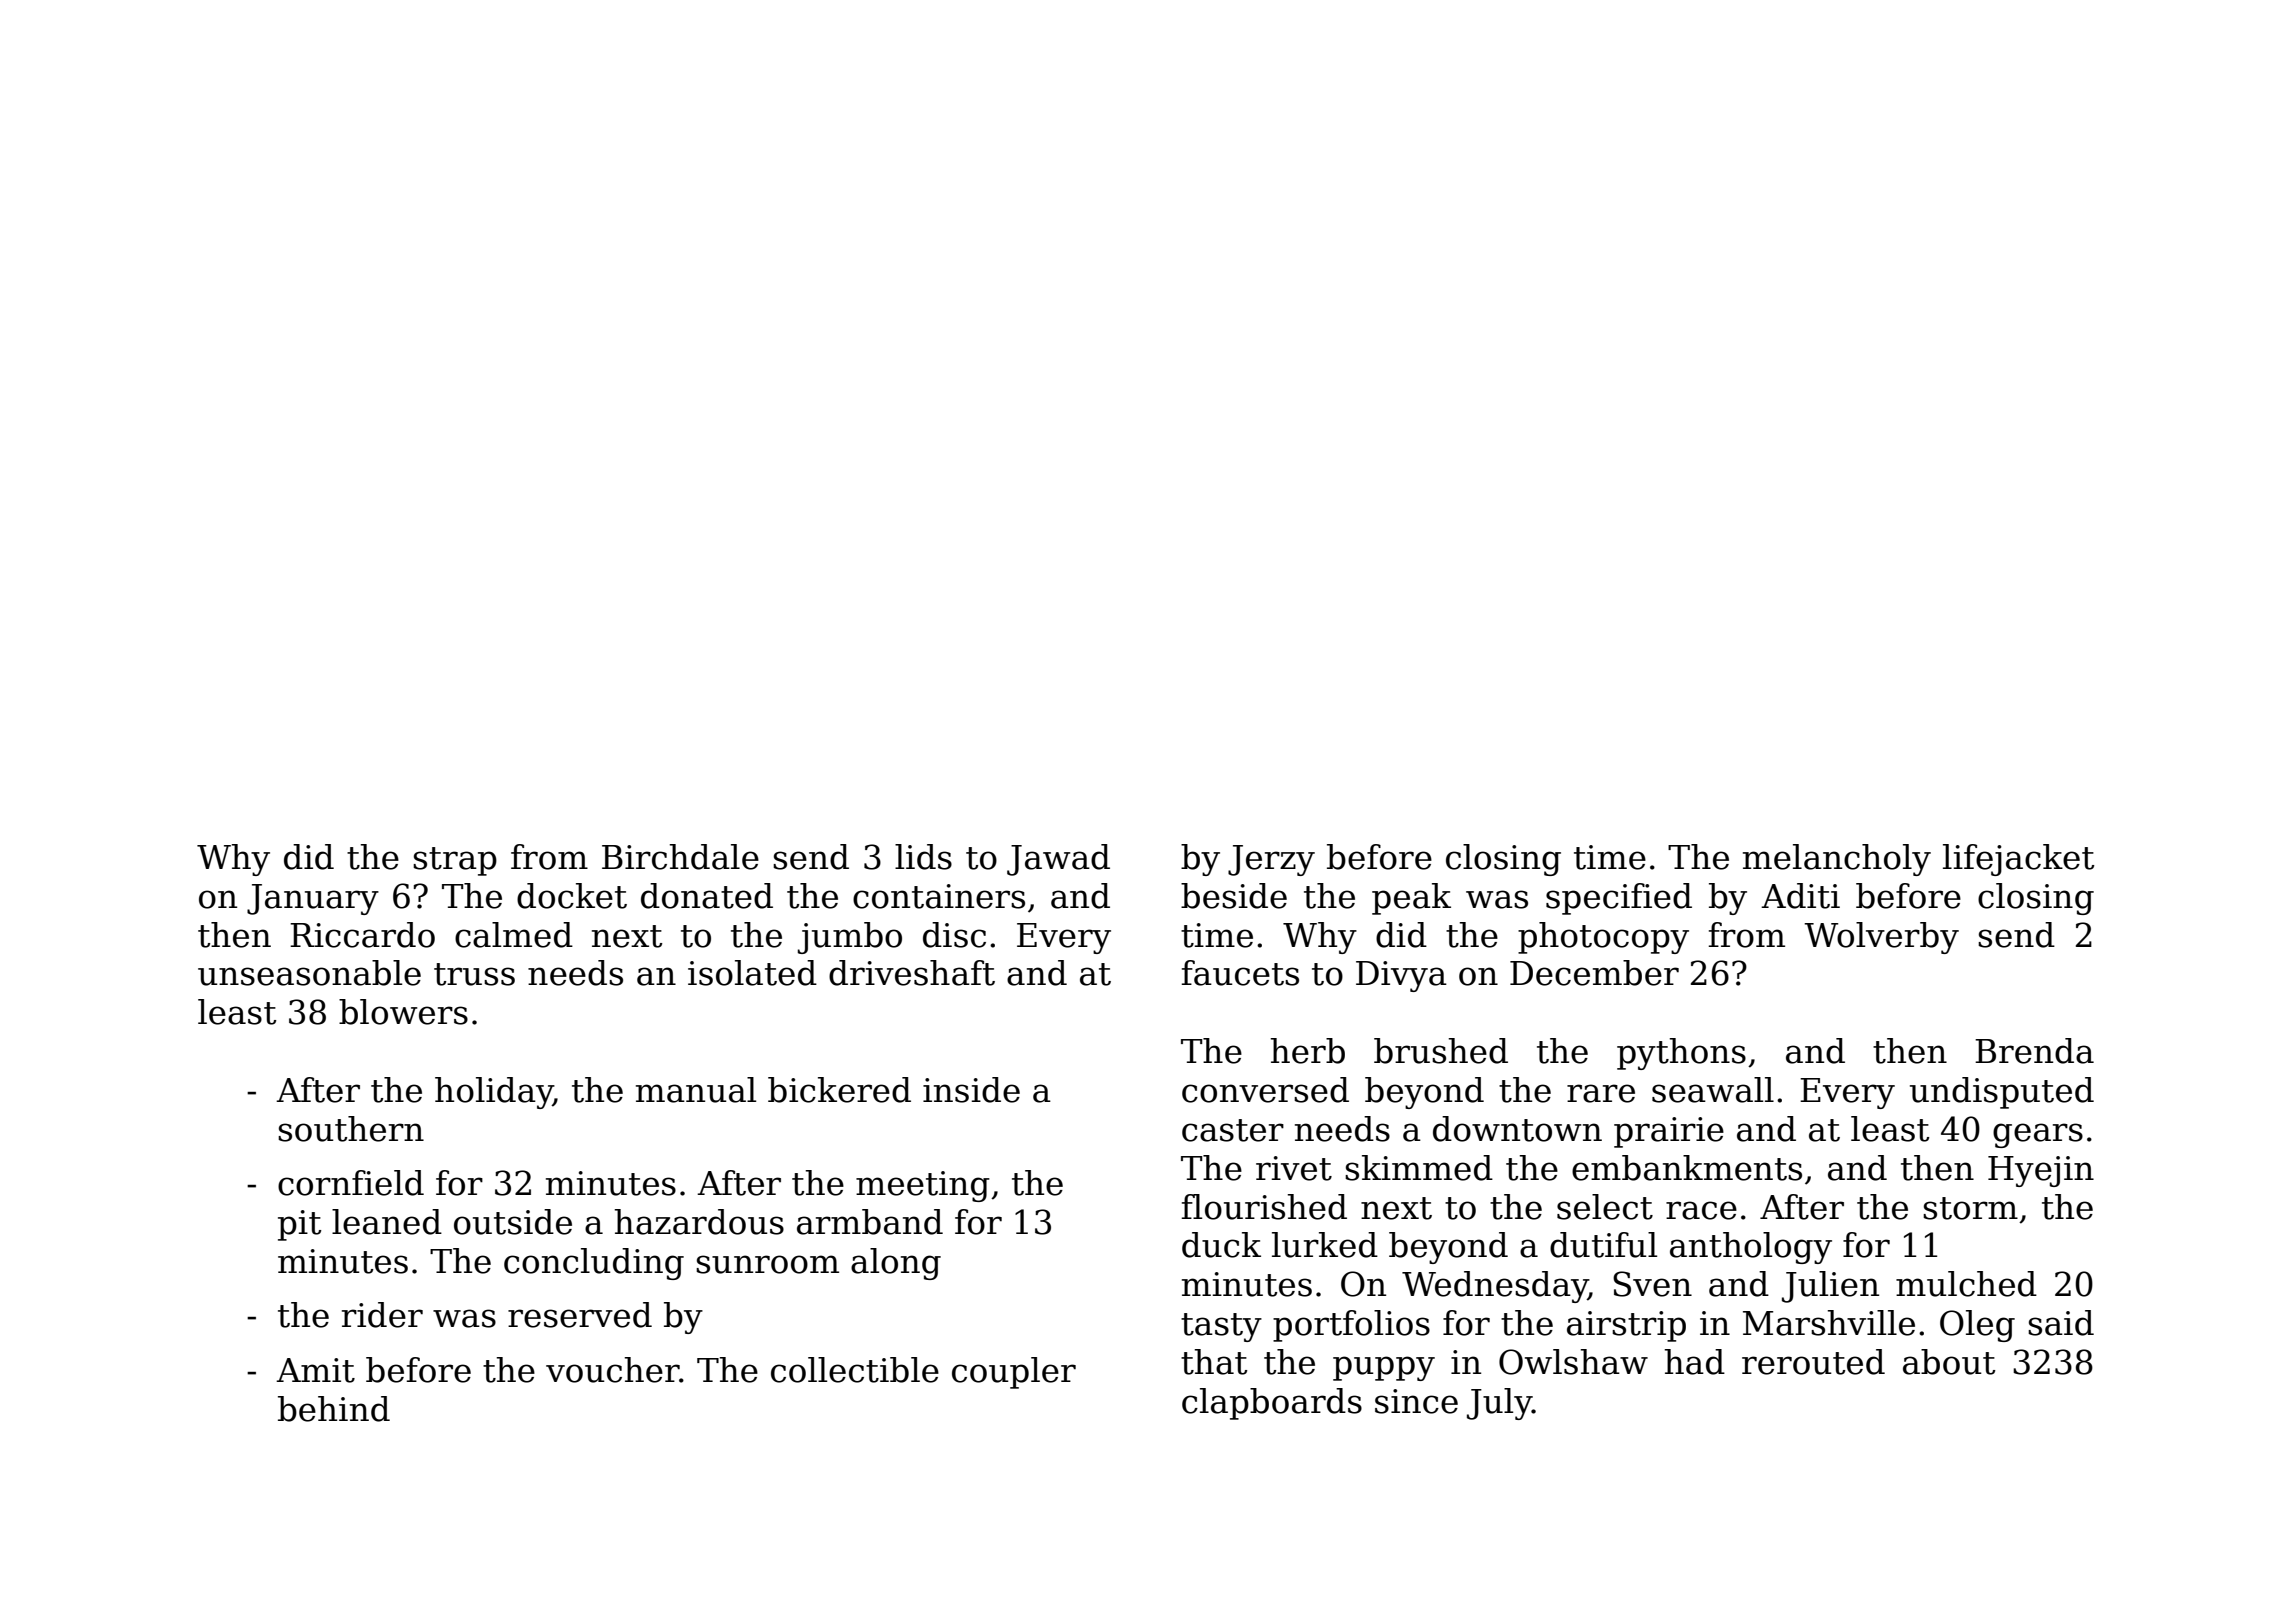 The width and height of the screenshot is (2292, 1620). Describe the element at coordinates (1308, 1051) in the screenshot. I see `herb` at that location.
